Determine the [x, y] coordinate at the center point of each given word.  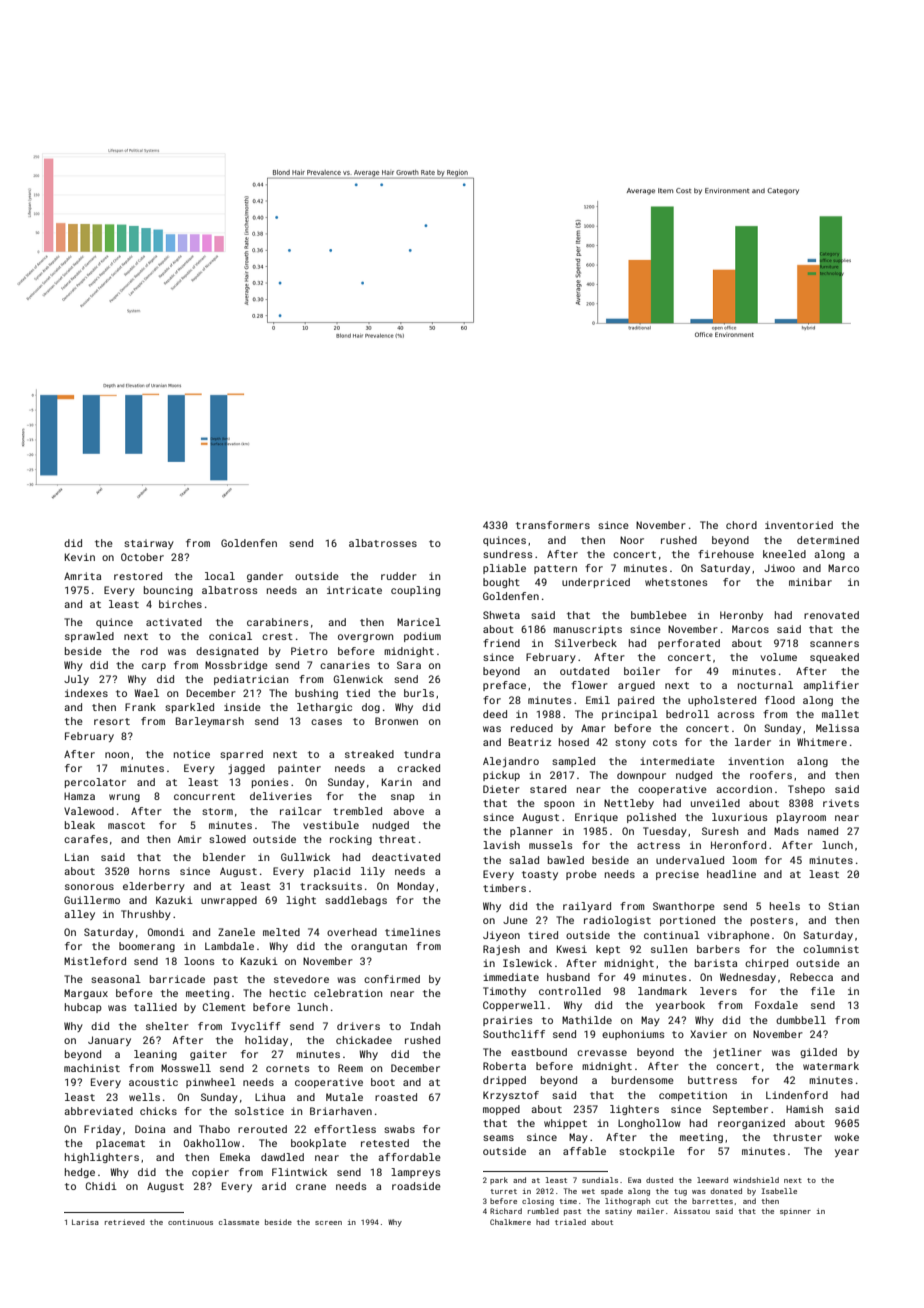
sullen [669, 949]
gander [265, 577]
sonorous [89, 887]
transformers [553, 525]
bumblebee [659, 615]
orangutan [379, 947]
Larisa [85, 1222]
